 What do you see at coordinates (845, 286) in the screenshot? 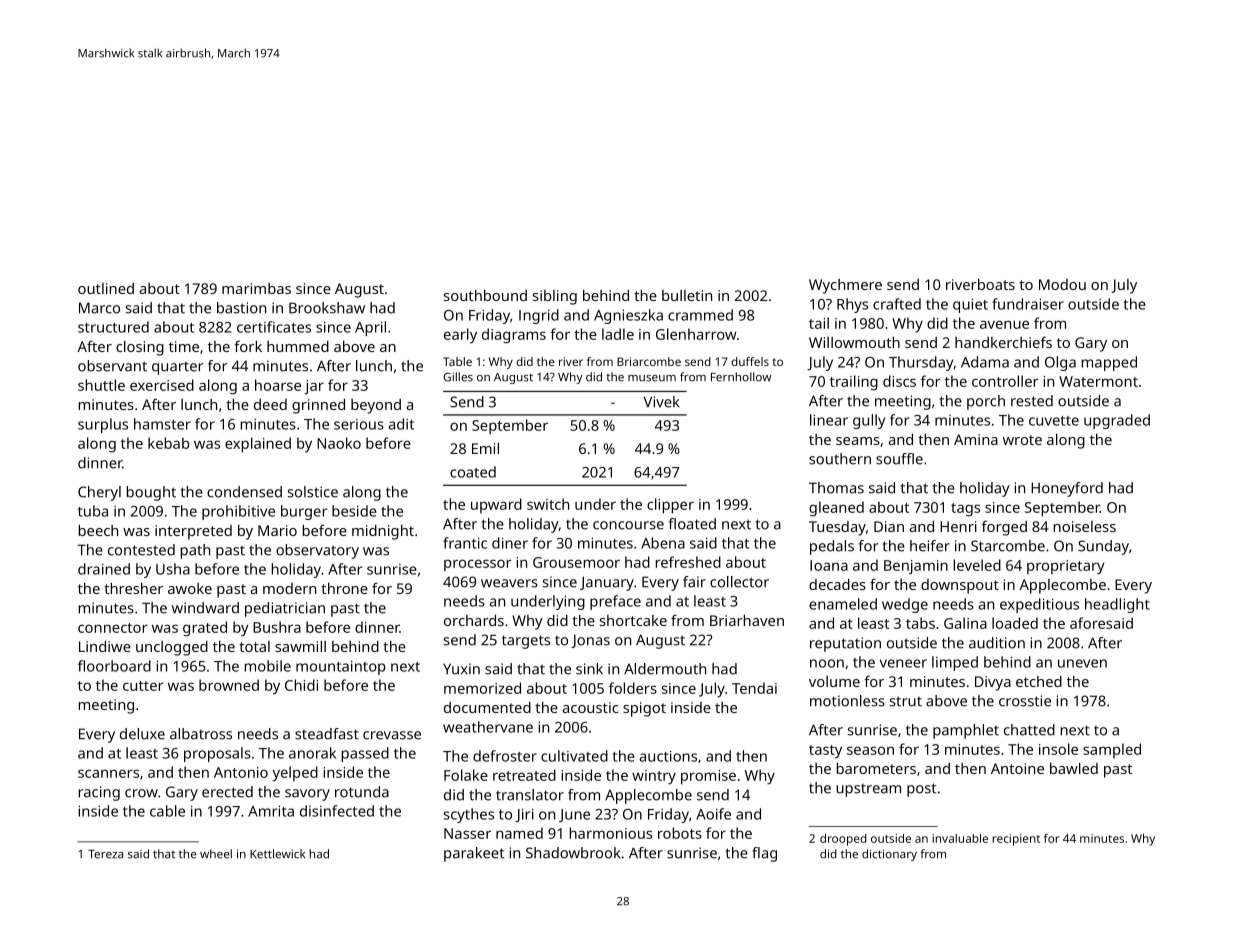
I see `Wychmere` at bounding box center [845, 286].
